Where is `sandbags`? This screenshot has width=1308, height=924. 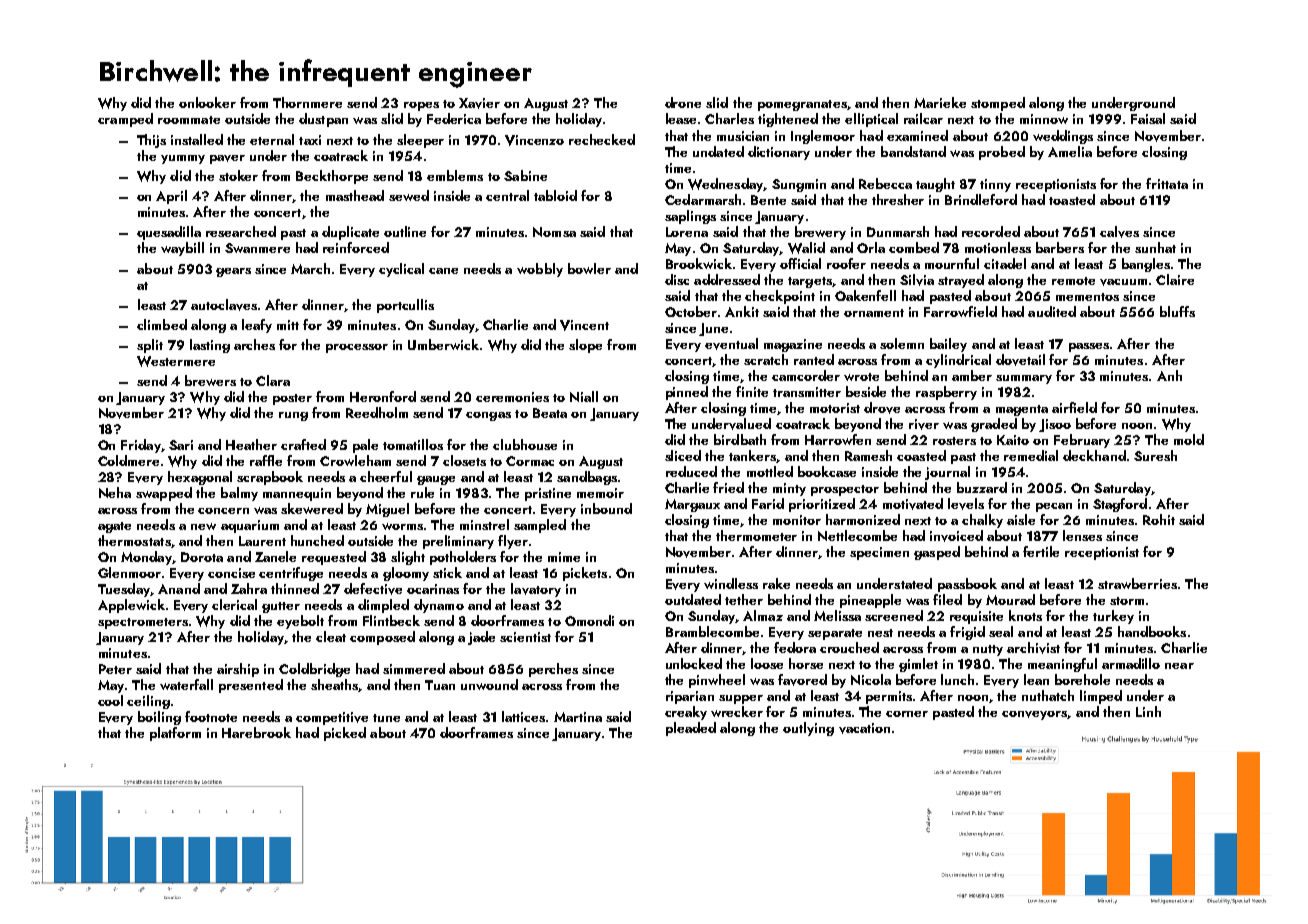
sandbags is located at coordinates (587, 478).
